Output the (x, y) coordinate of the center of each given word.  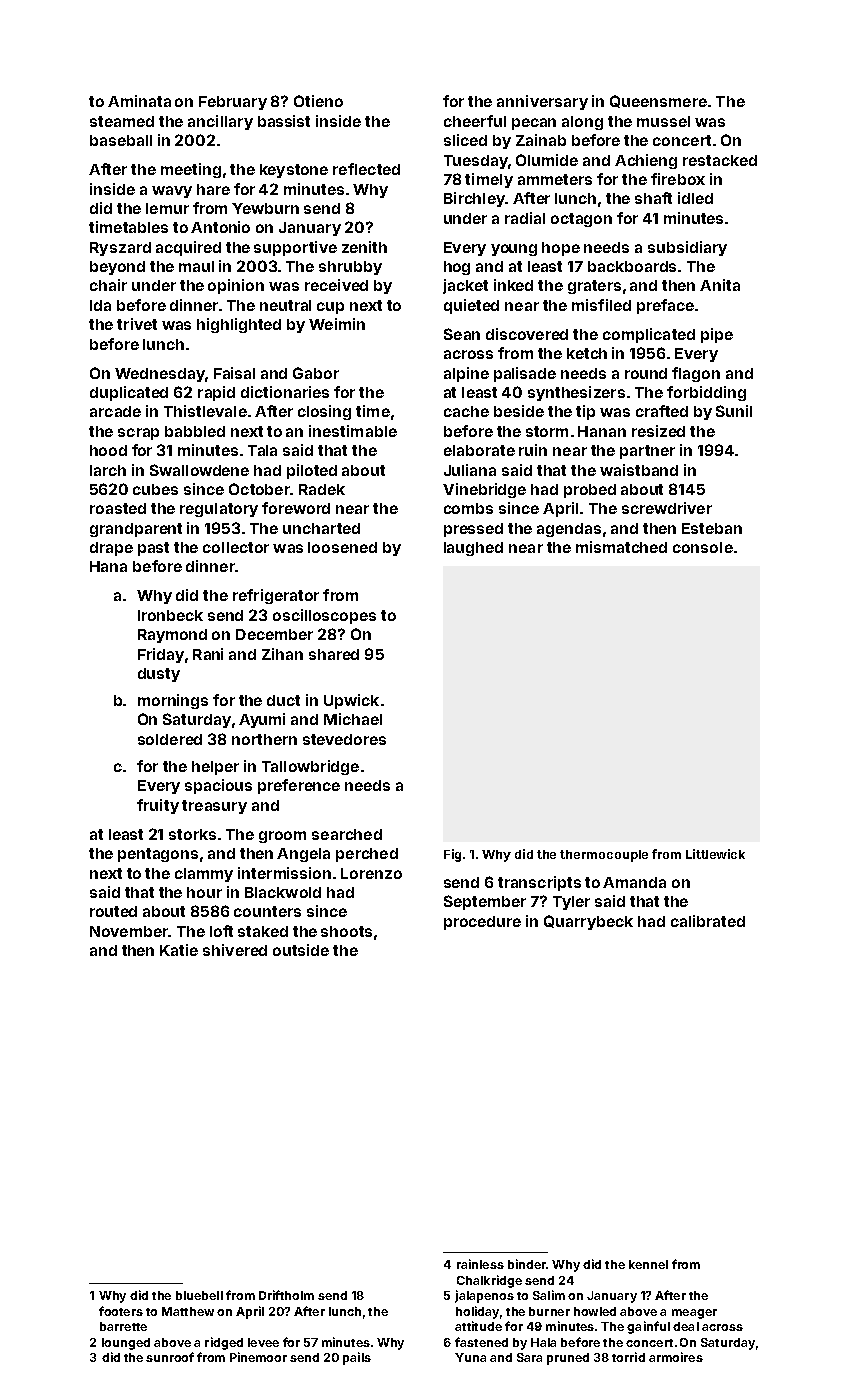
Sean (462, 334)
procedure (482, 923)
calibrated (708, 921)
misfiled (601, 305)
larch (108, 470)
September (485, 902)
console (703, 547)
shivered (235, 950)
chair (108, 285)
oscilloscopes (324, 616)
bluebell (199, 1295)
